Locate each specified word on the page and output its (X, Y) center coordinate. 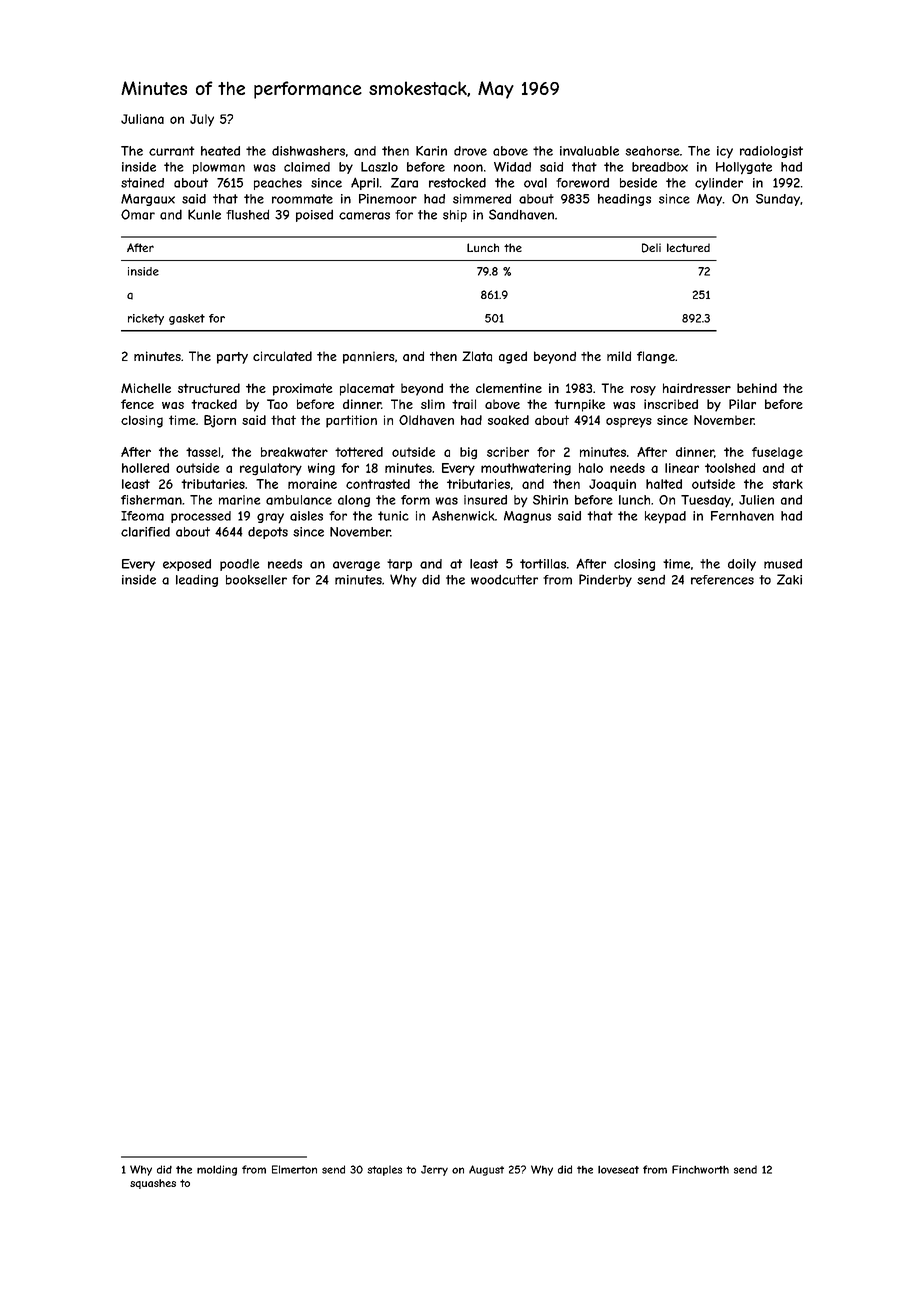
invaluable (589, 151)
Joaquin (612, 485)
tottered (359, 452)
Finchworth (700, 1169)
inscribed (671, 404)
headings (624, 200)
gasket (187, 319)
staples (384, 1170)
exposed (187, 565)
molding (217, 1170)
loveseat (618, 1169)
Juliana (142, 119)
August (486, 1170)
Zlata (477, 356)
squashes (153, 1184)
